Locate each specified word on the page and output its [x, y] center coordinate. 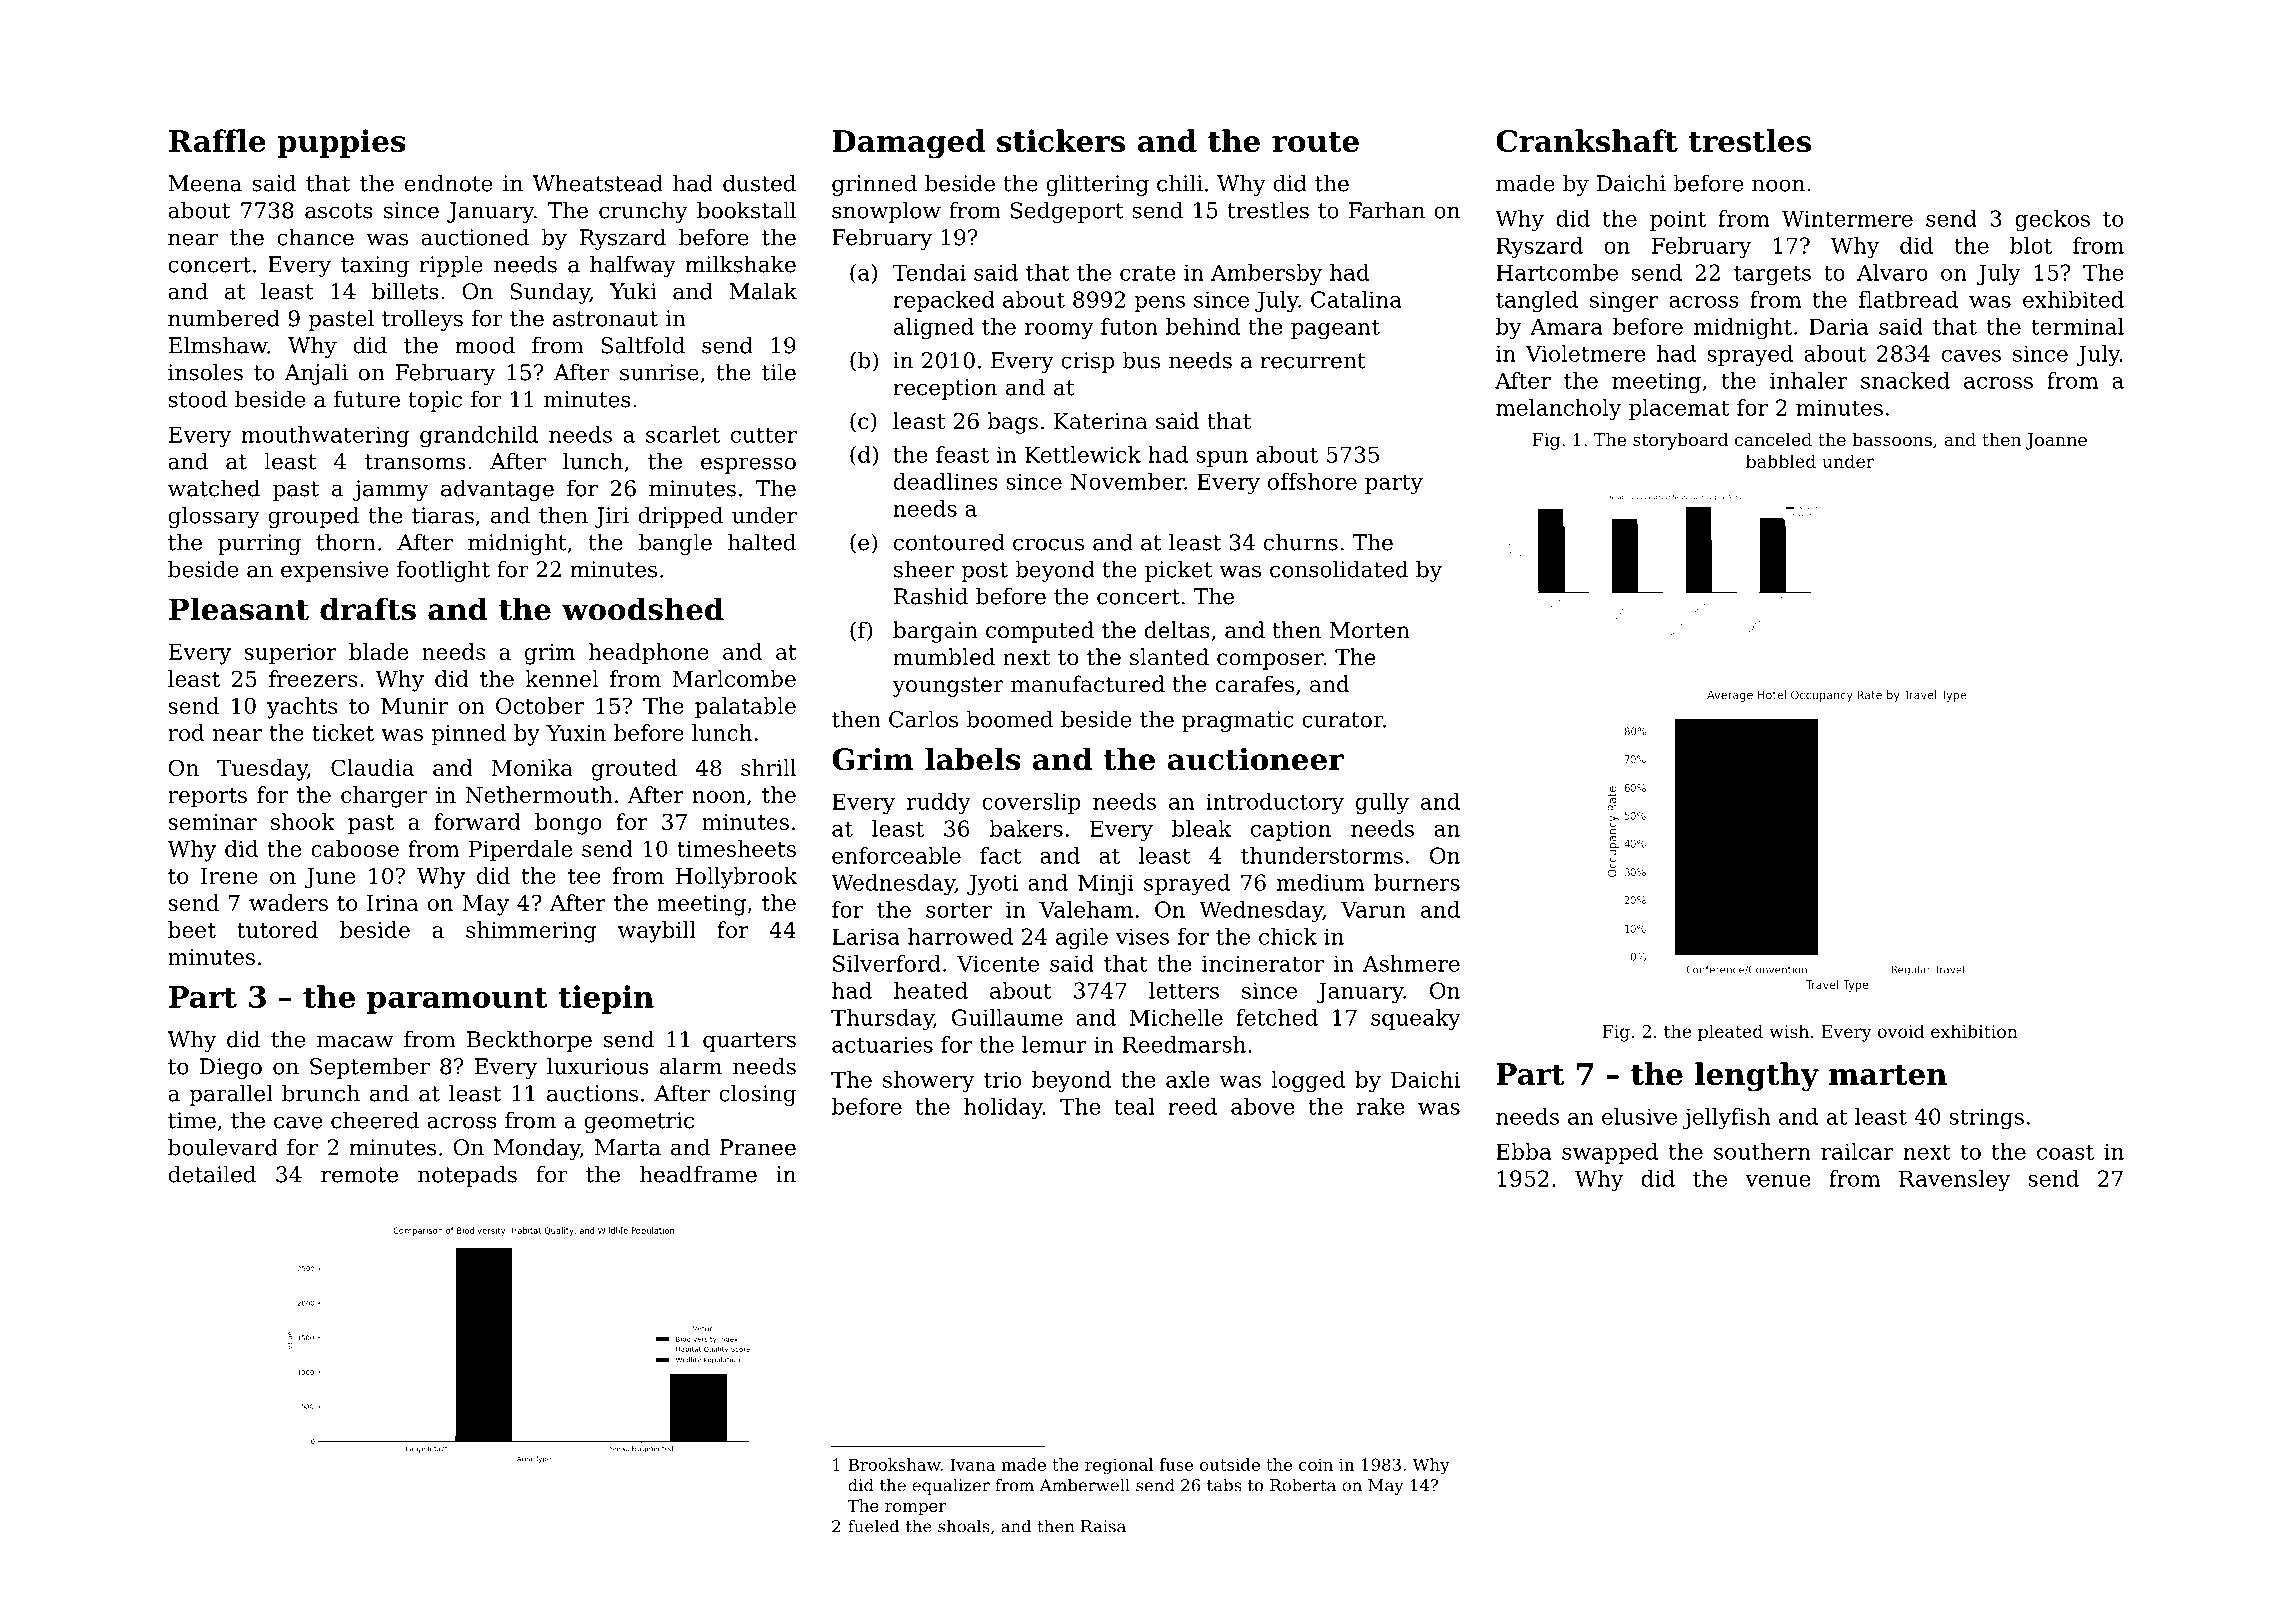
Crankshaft [1587, 140]
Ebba [1523, 1151]
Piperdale [520, 851]
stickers [1061, 140]
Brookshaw [894, 1464]
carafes [1254, 684]
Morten [1370, 630]
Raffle [217, 140]
